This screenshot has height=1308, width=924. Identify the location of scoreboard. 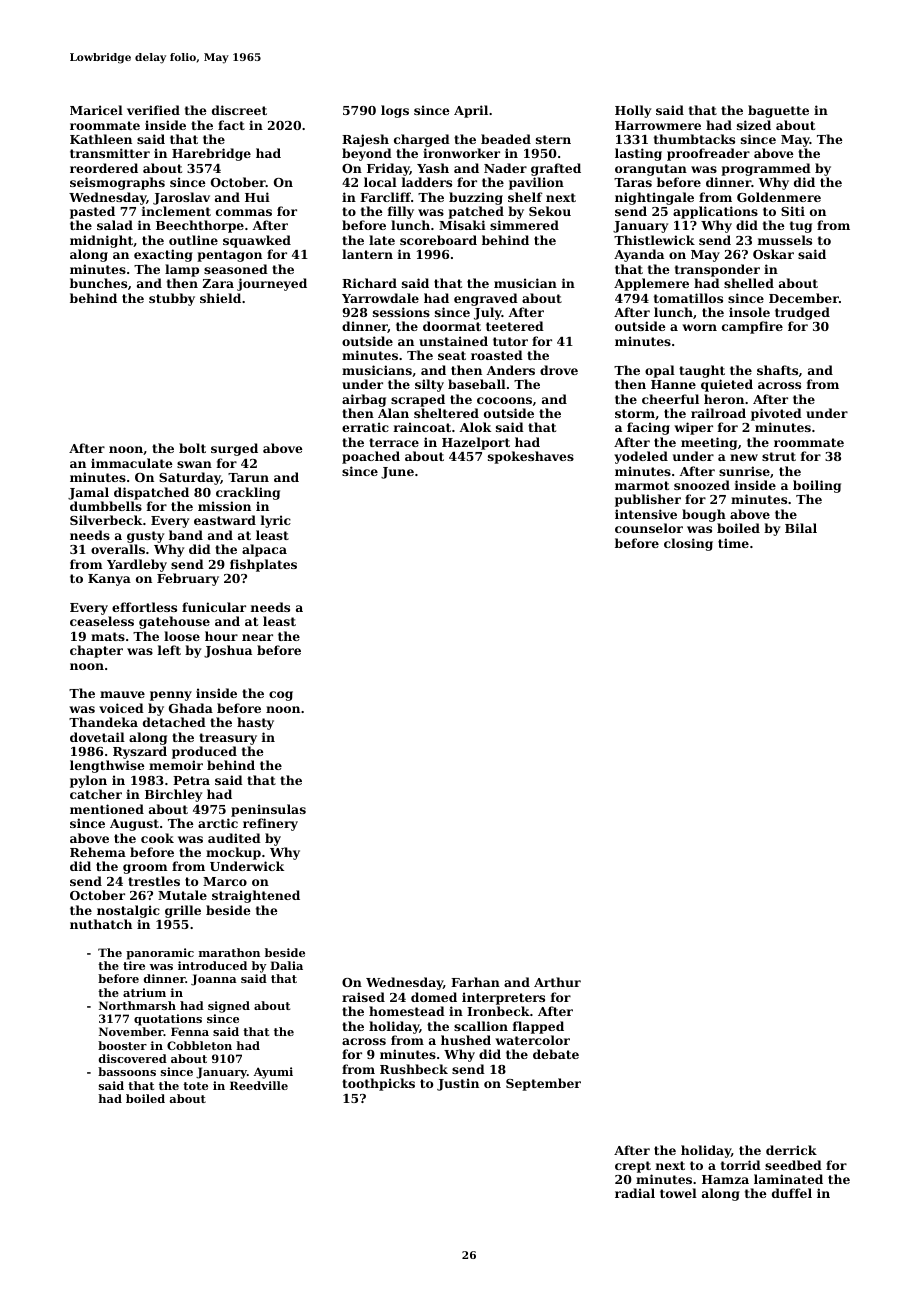
(438, 240).
